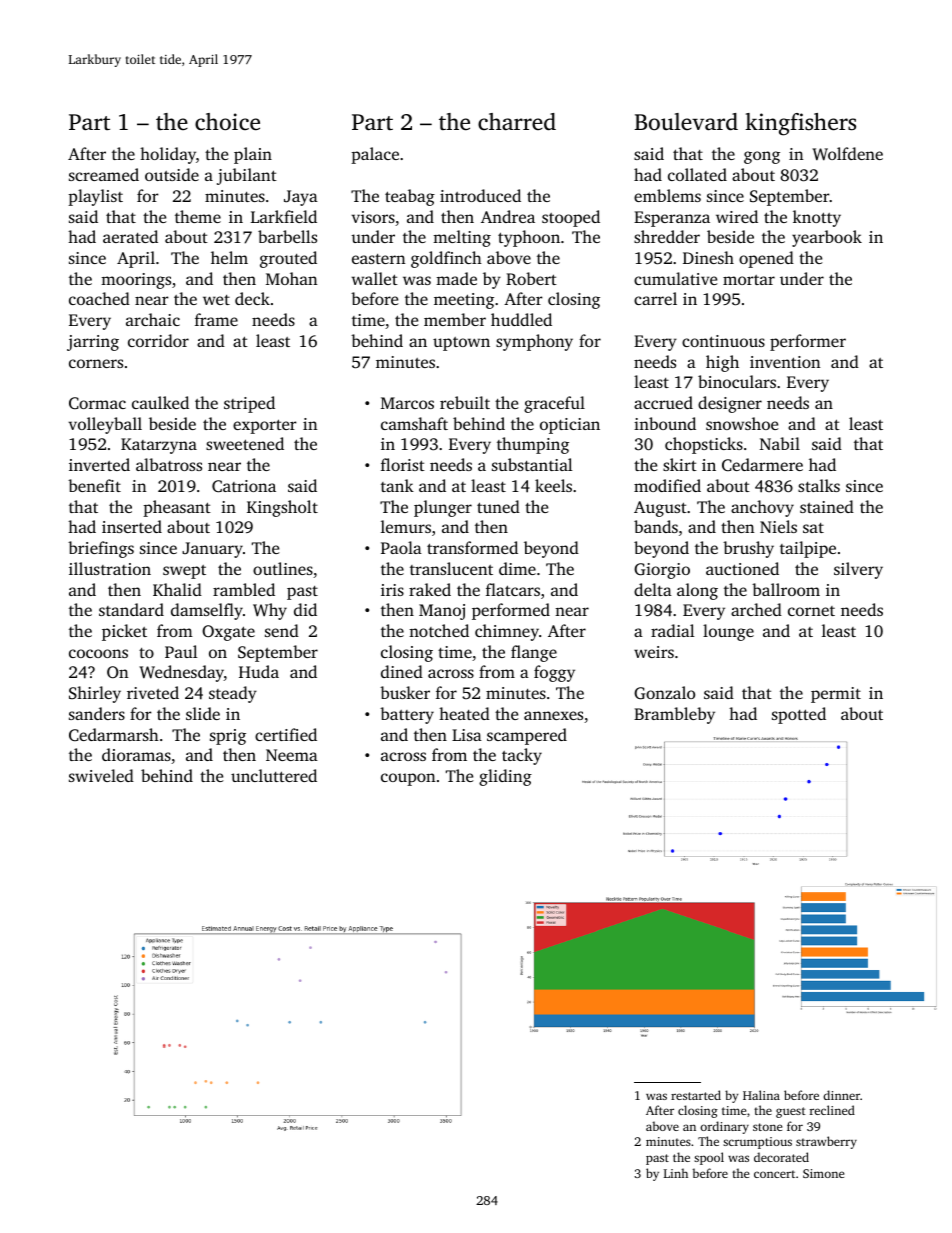 The image size is (952, 1233). Describe the element at coordinates (785, 362) in the screenshot. I see `invention` at that location.
